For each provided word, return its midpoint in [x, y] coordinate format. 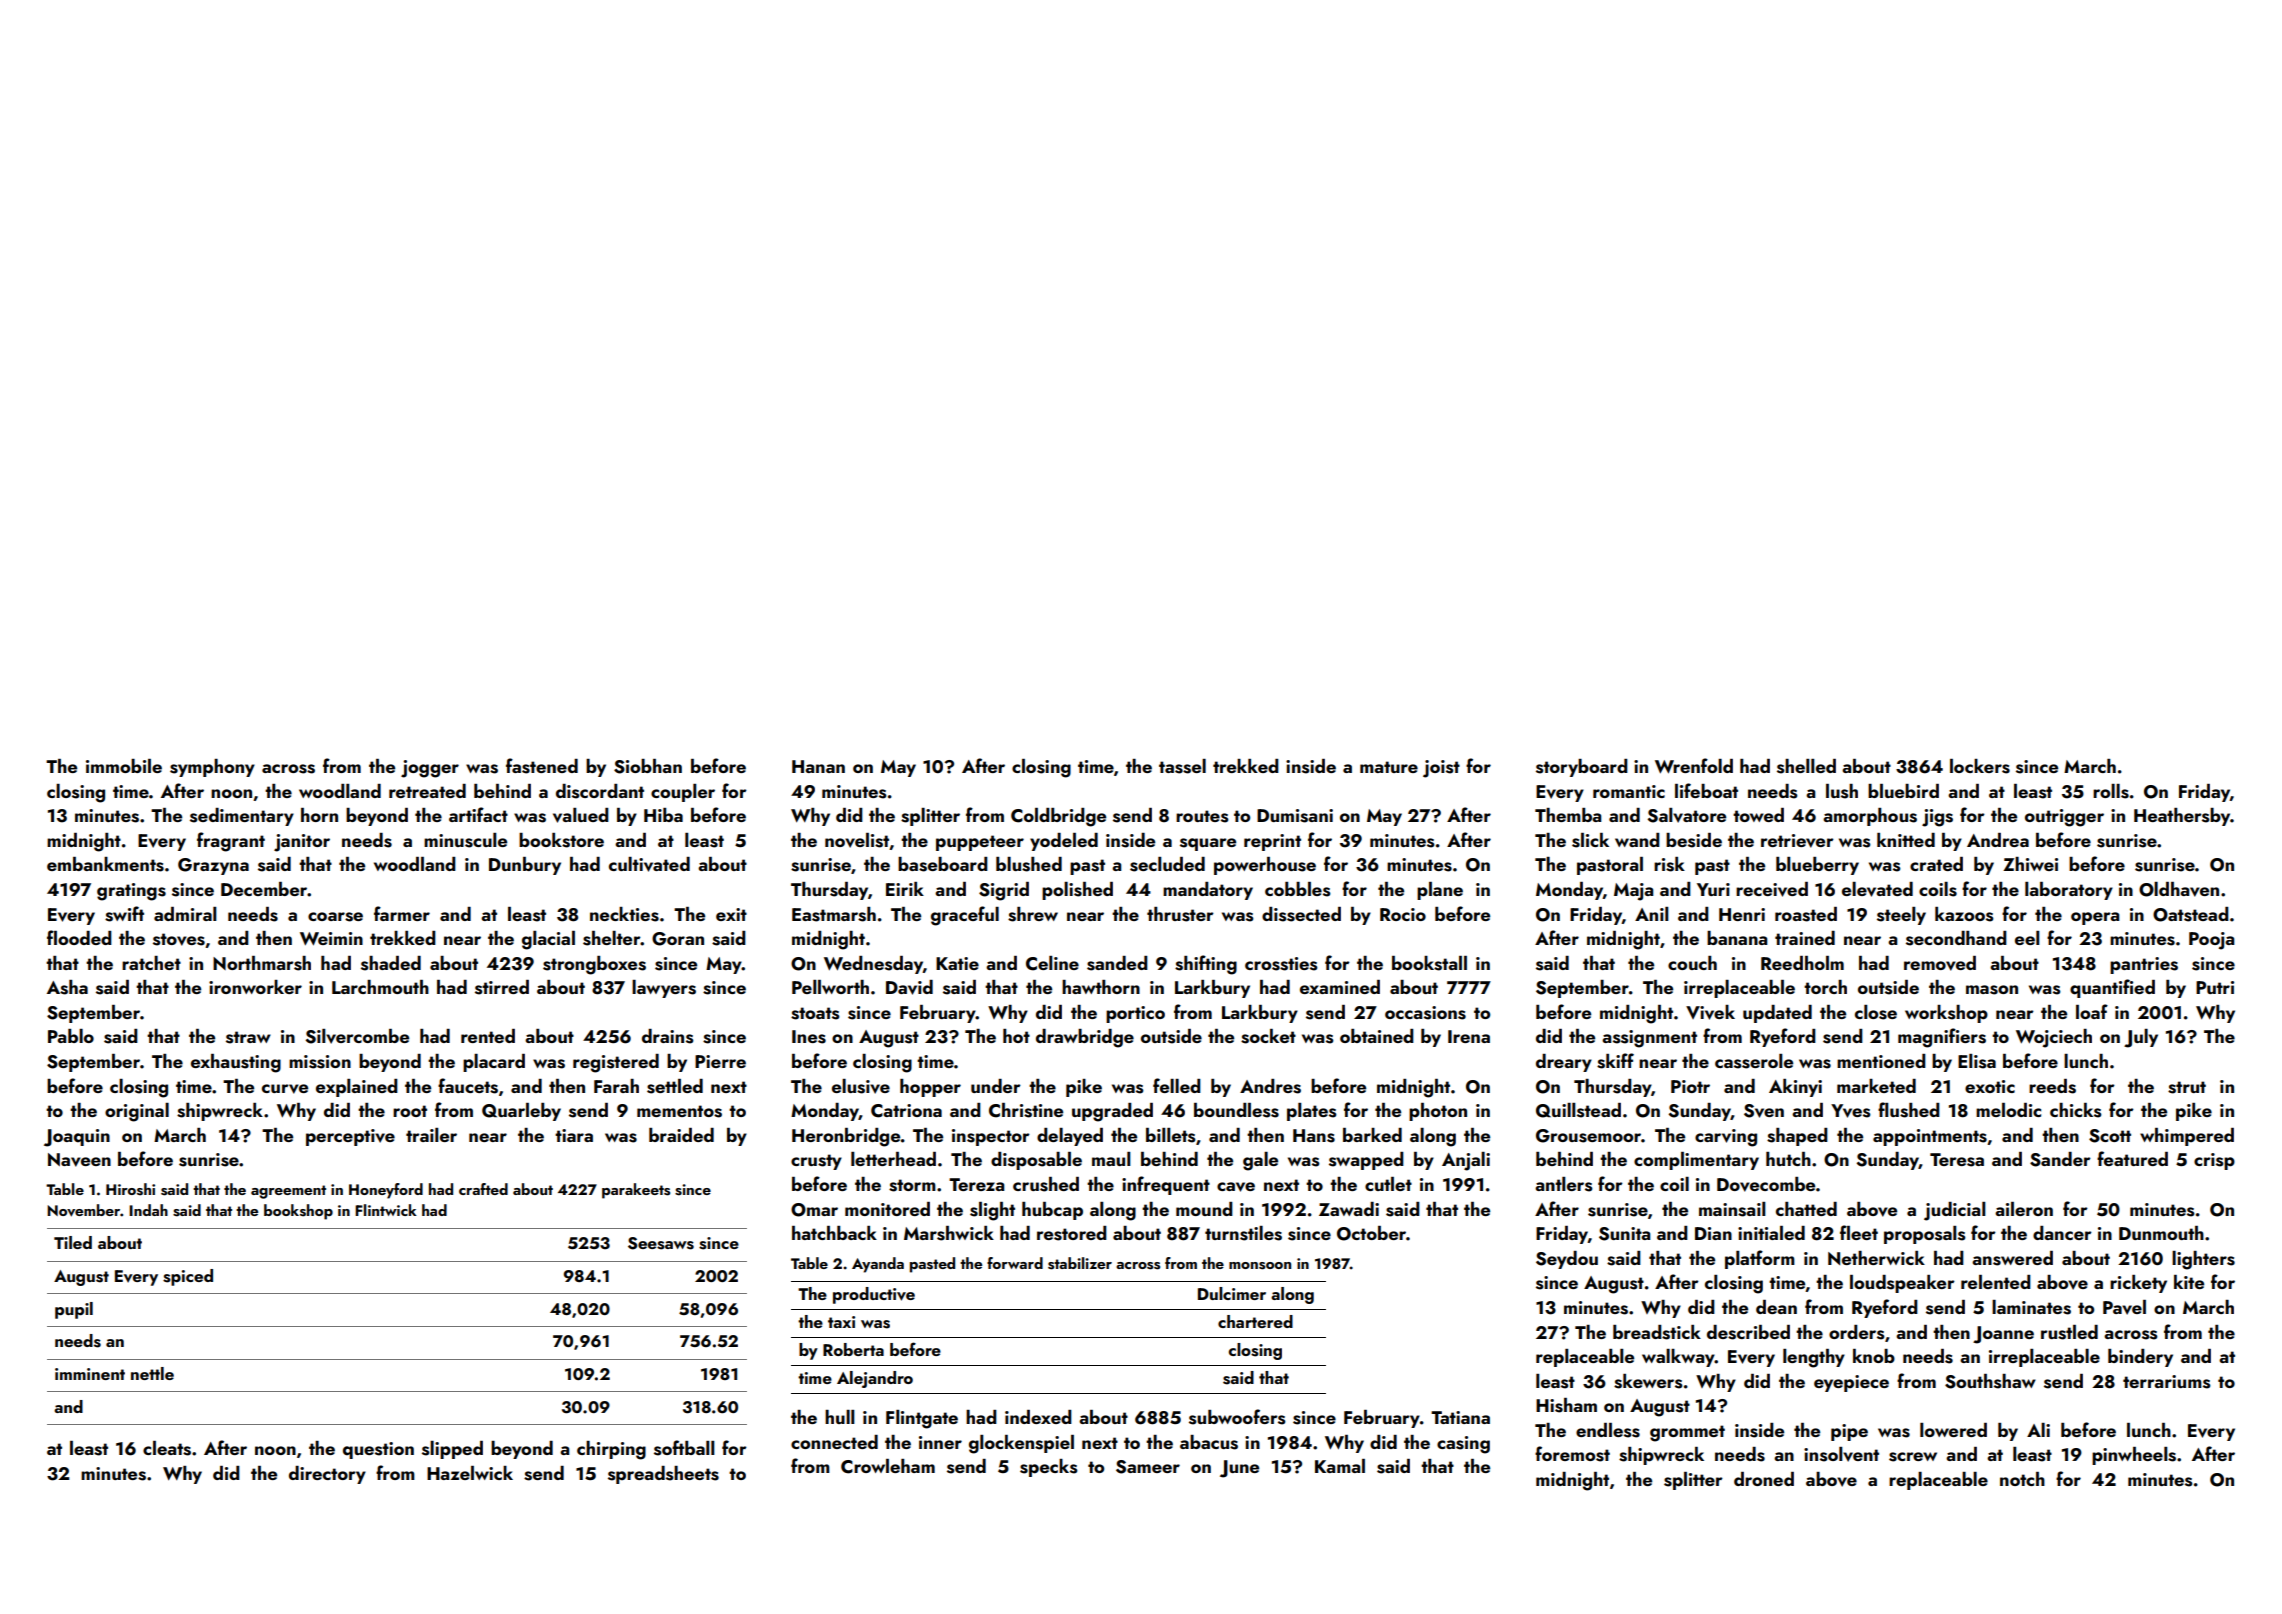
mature [1389, 767]
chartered [1255, 1321]
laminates [2031, 1307]
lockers [1980, 766]
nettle [152, 1373]
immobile [124, 766]
